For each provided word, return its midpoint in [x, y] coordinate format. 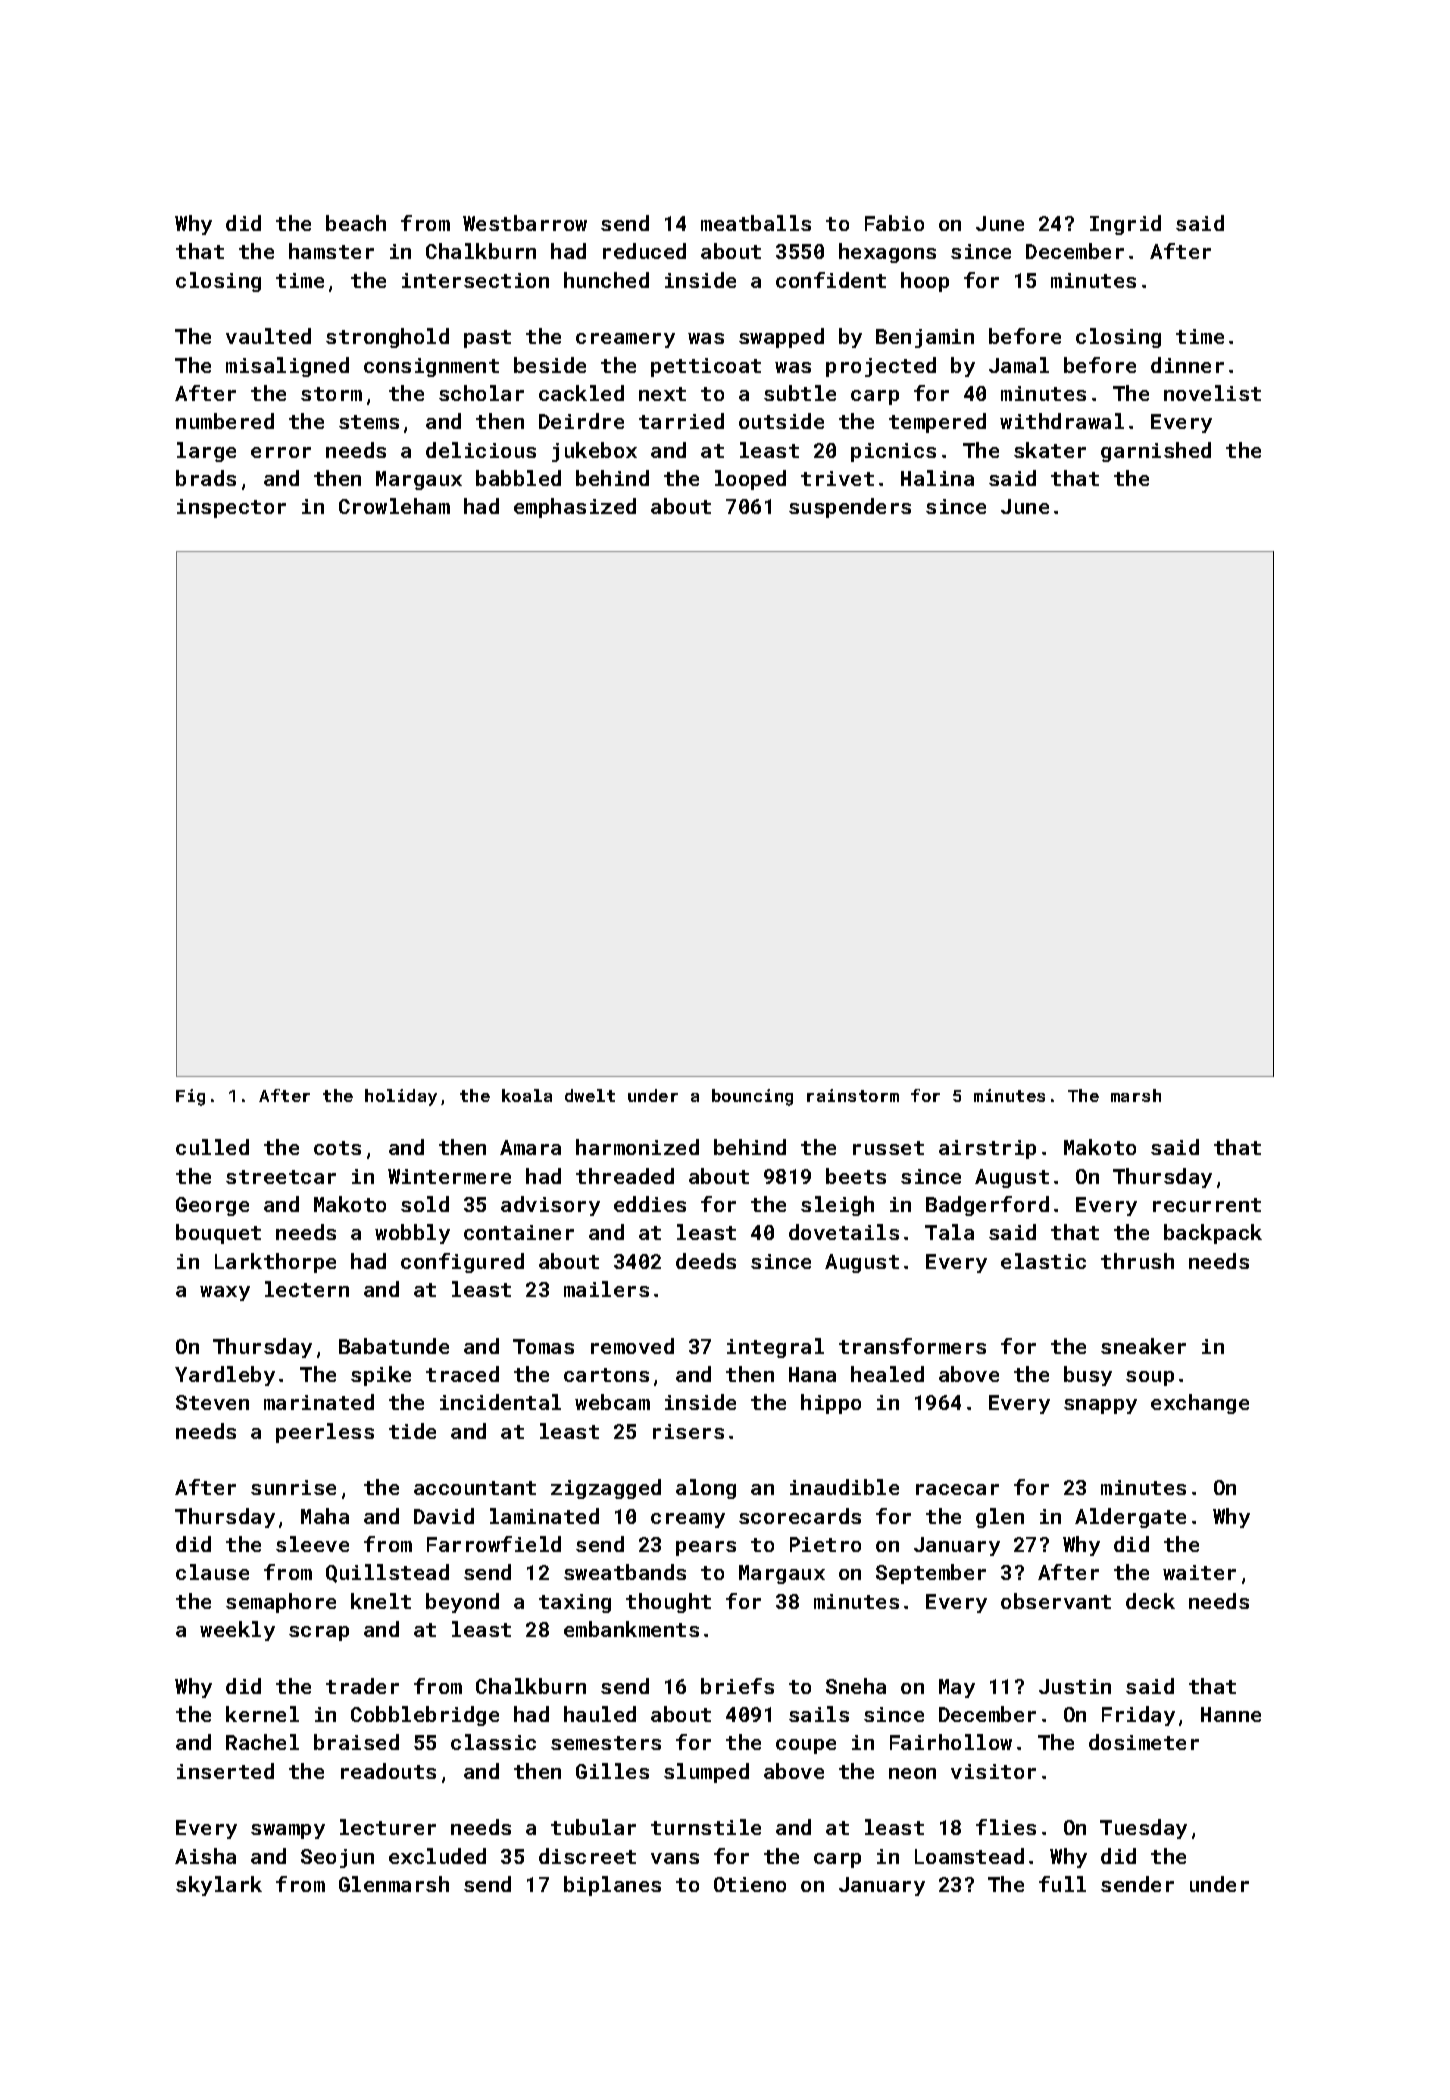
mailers [606, 1289]
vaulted [268, 336]
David [444, 1516]
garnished [1156, 452]
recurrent [1207, 1205]
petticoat [706, 367]
